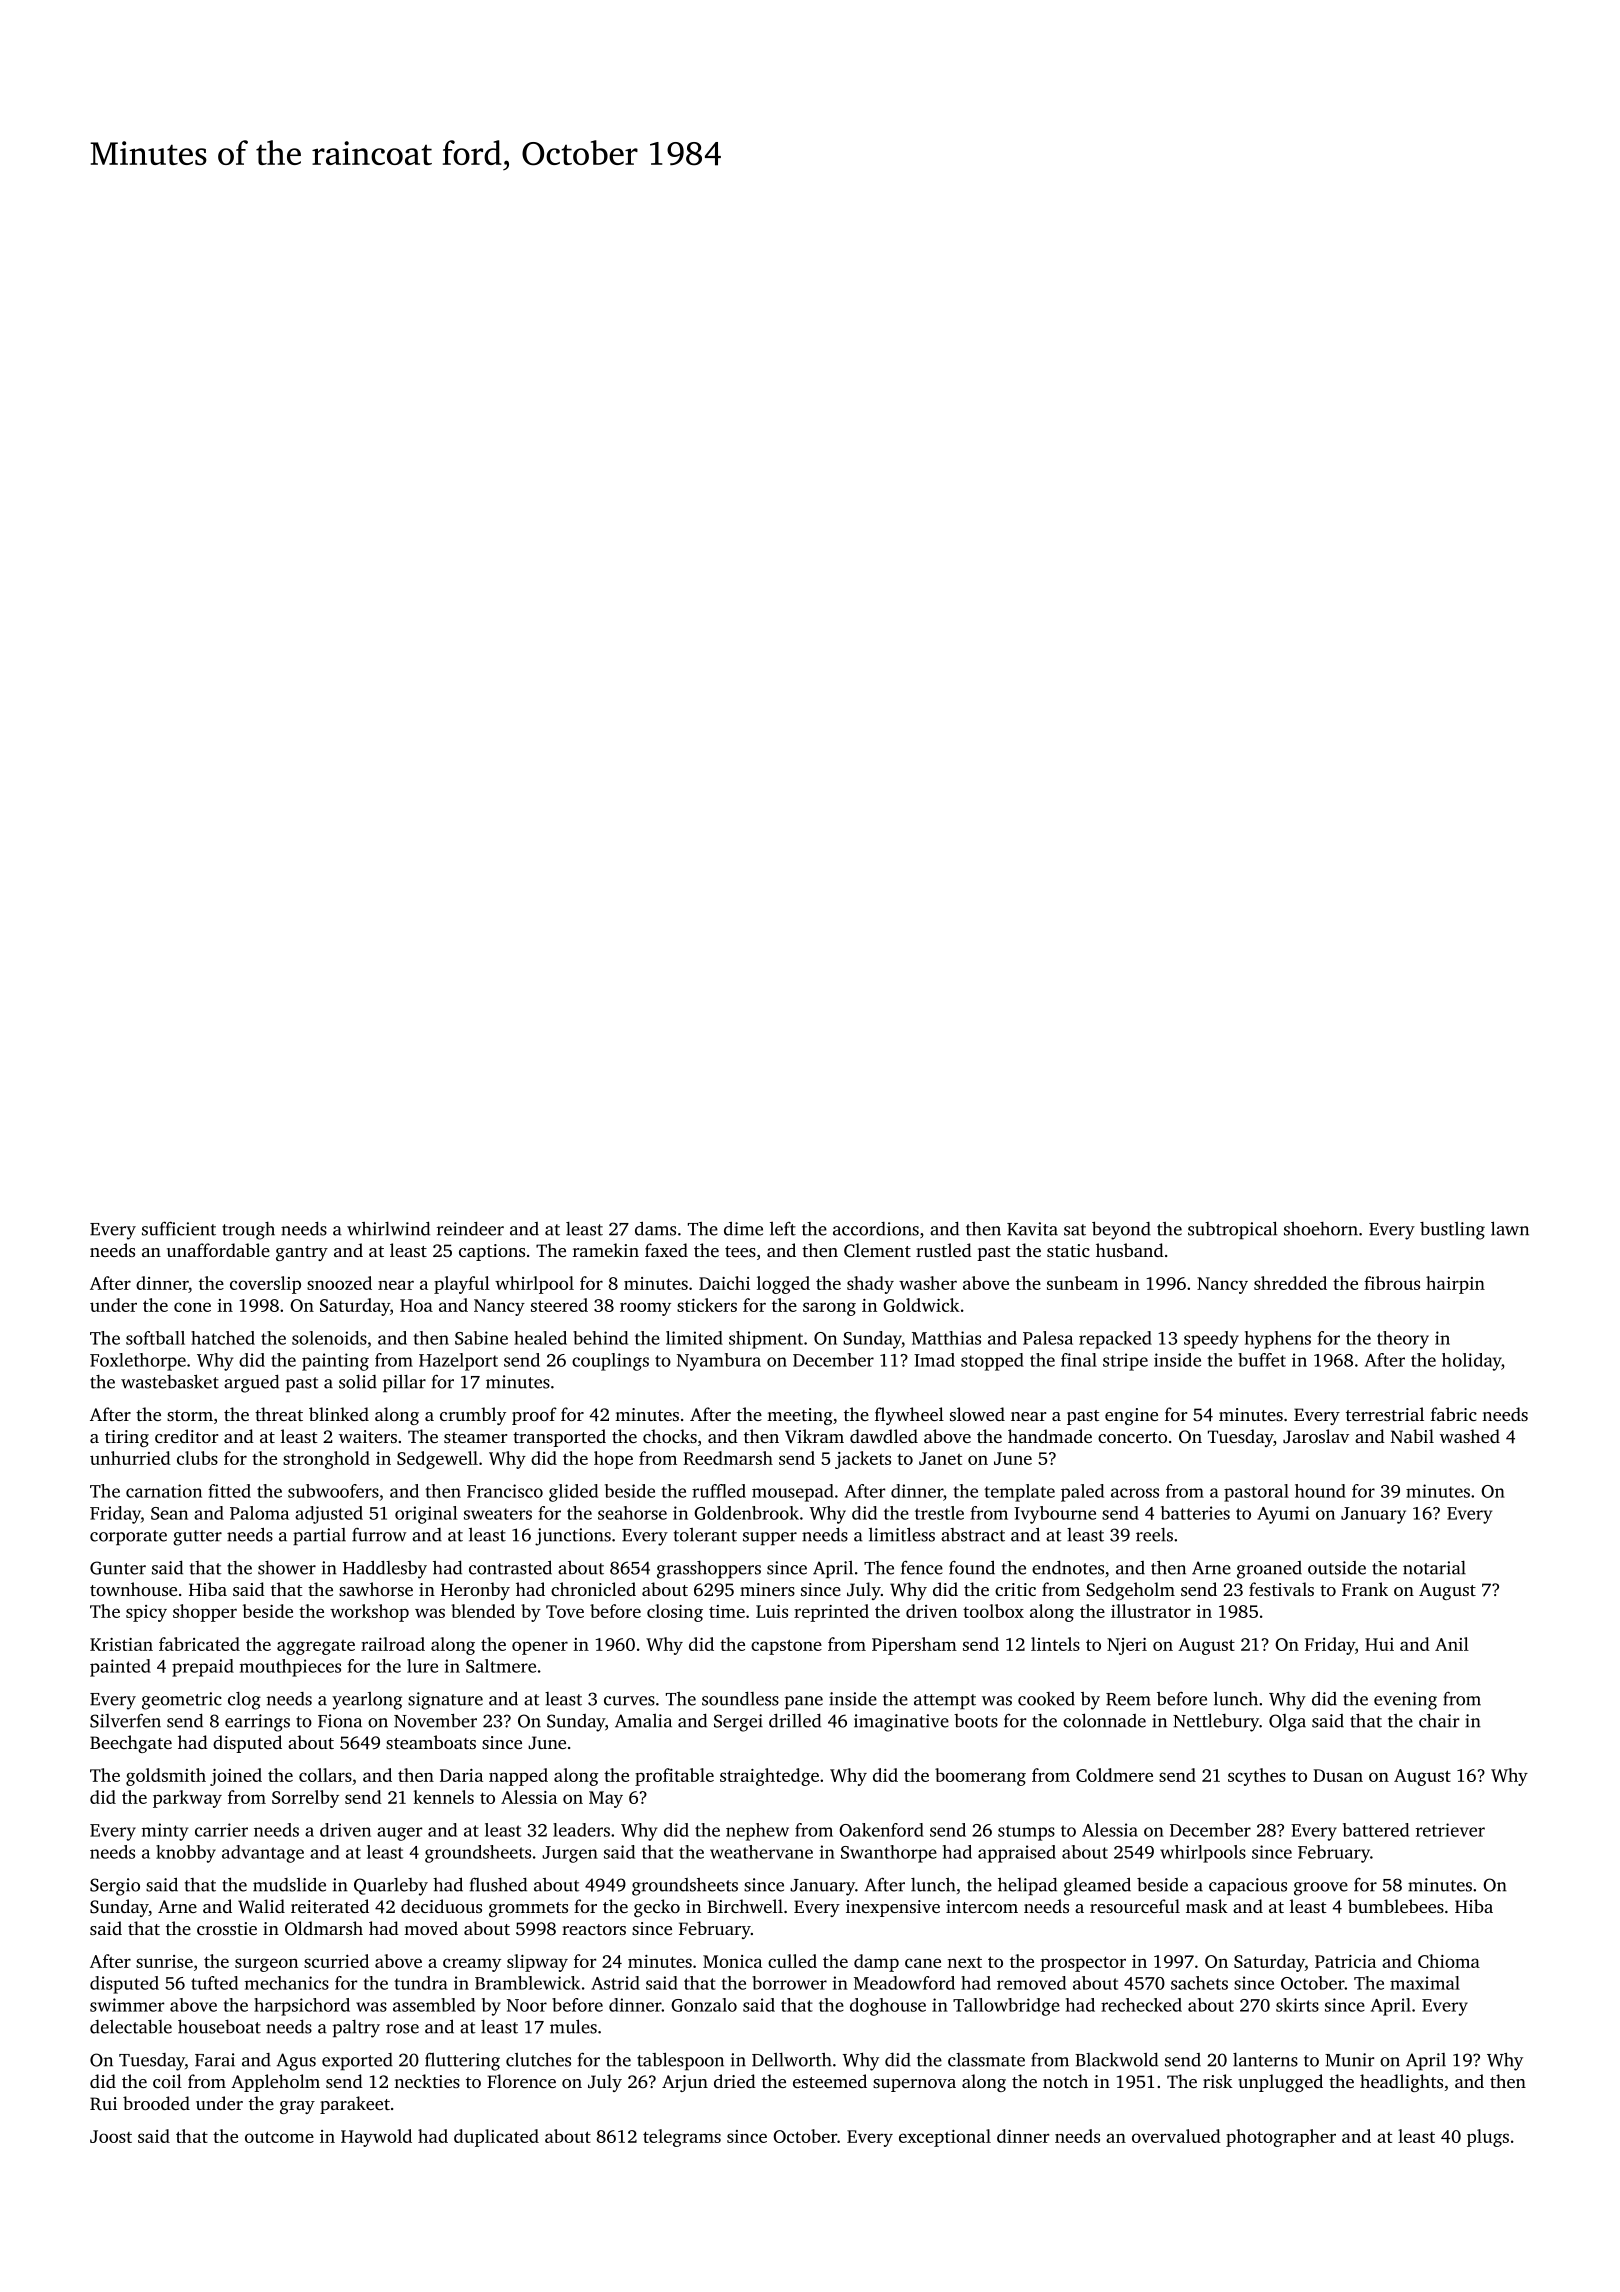 The image size is (1620, 2292). Describe the element at coordinates (1032, 1229) in the page. I see `Kavita` at that location.
